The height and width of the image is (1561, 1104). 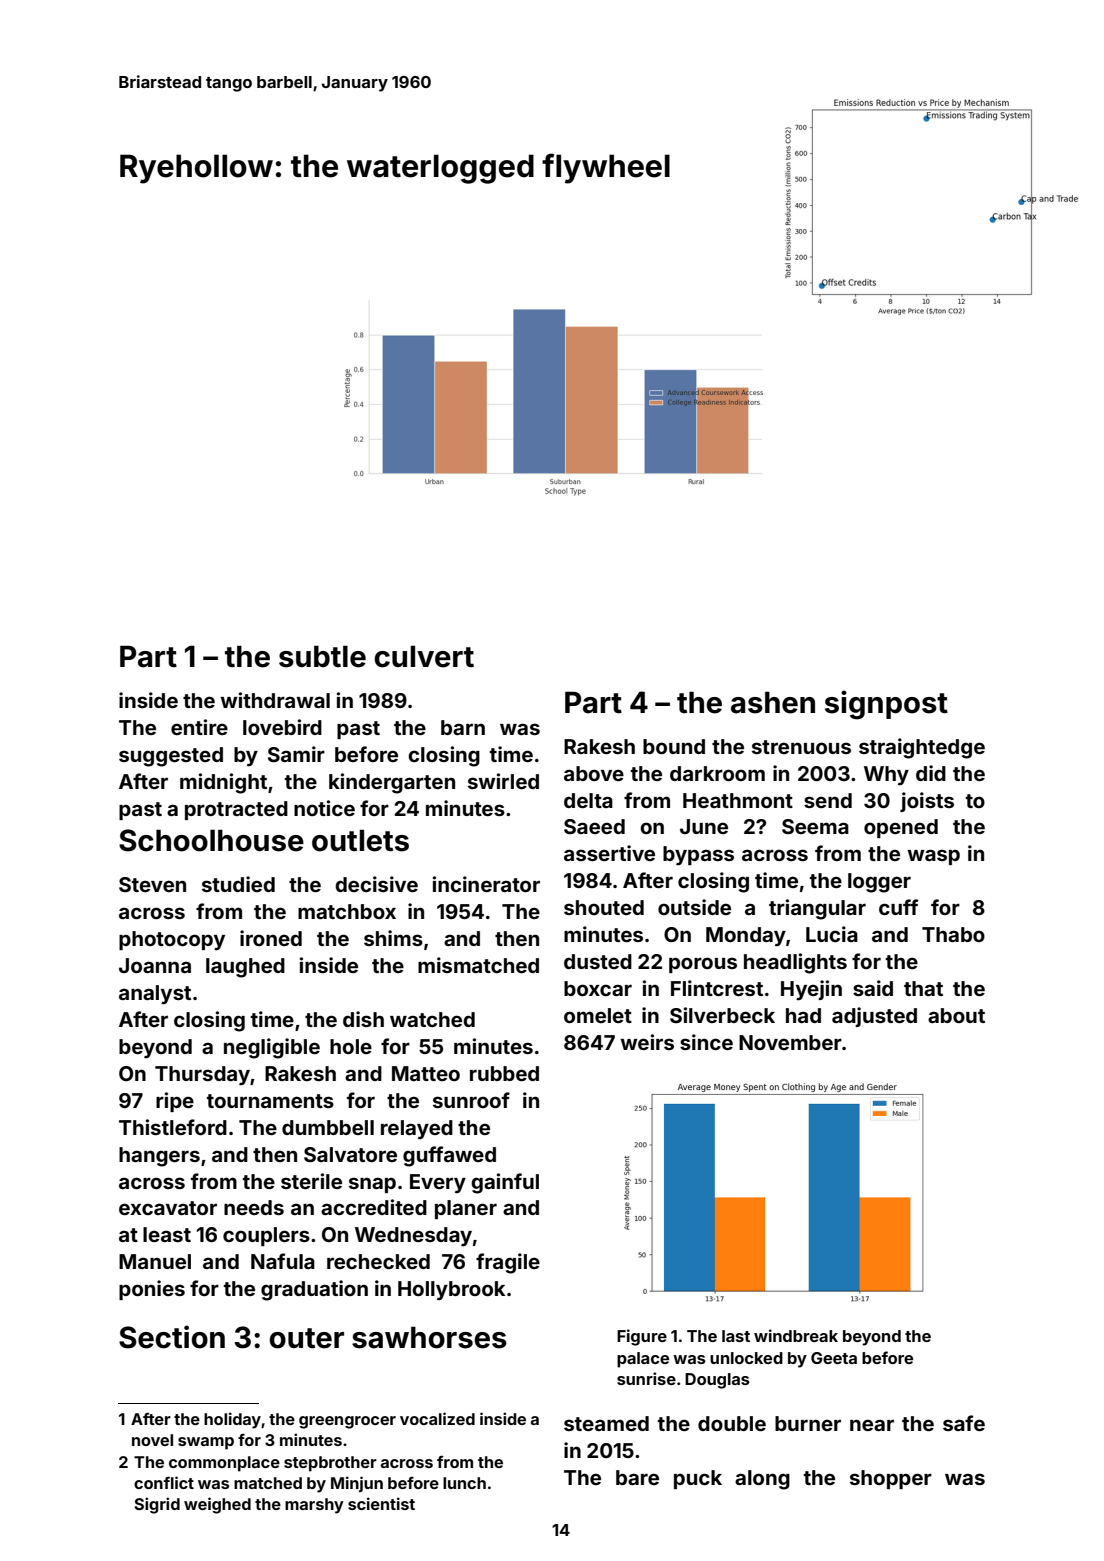 What do you see at coordinates (238, 884) in the image?
I see `studied` at bounding box center [238, 884].
